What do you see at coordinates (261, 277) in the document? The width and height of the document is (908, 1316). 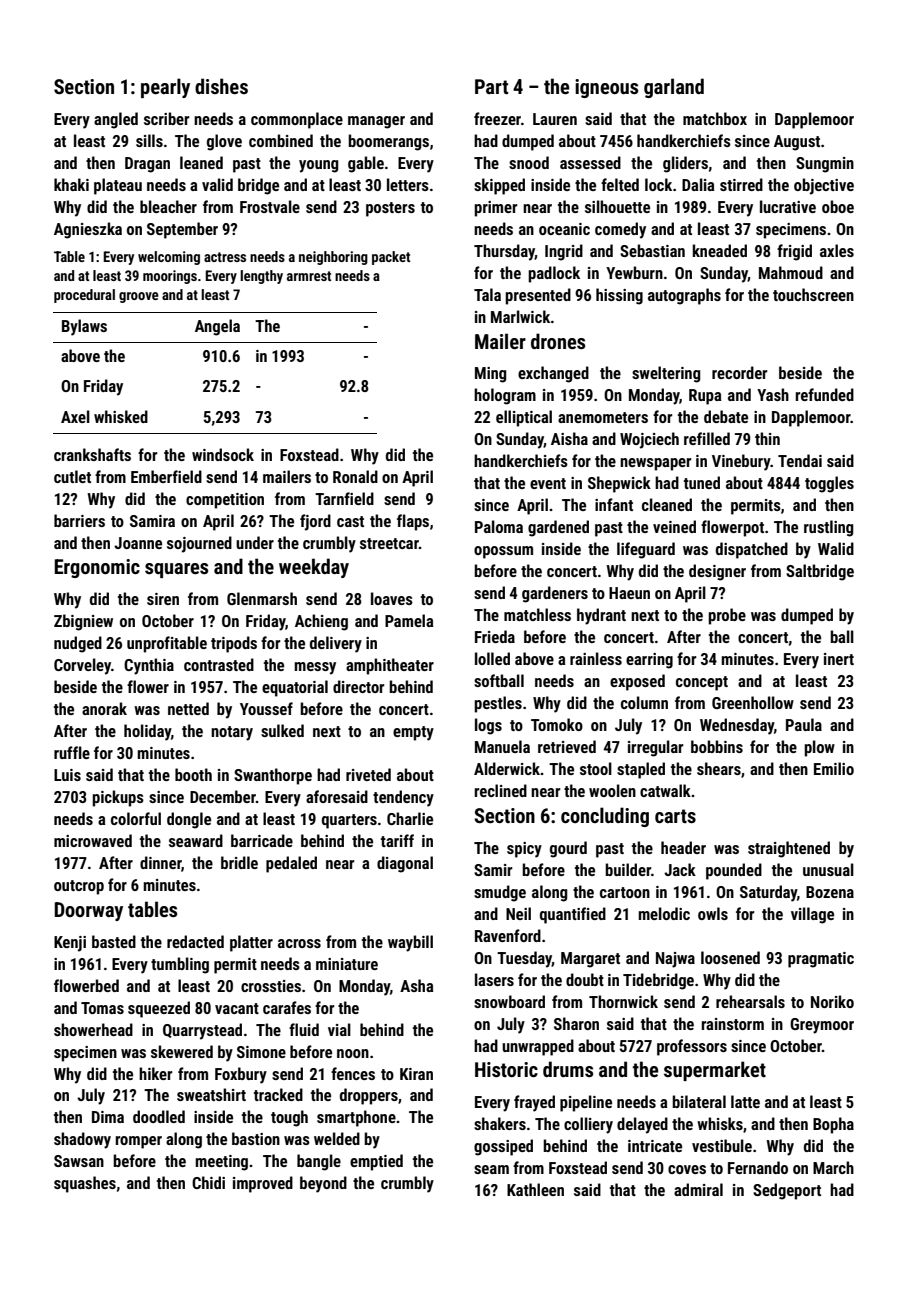 I see `lengthy` at bounding box center [261, 277].
